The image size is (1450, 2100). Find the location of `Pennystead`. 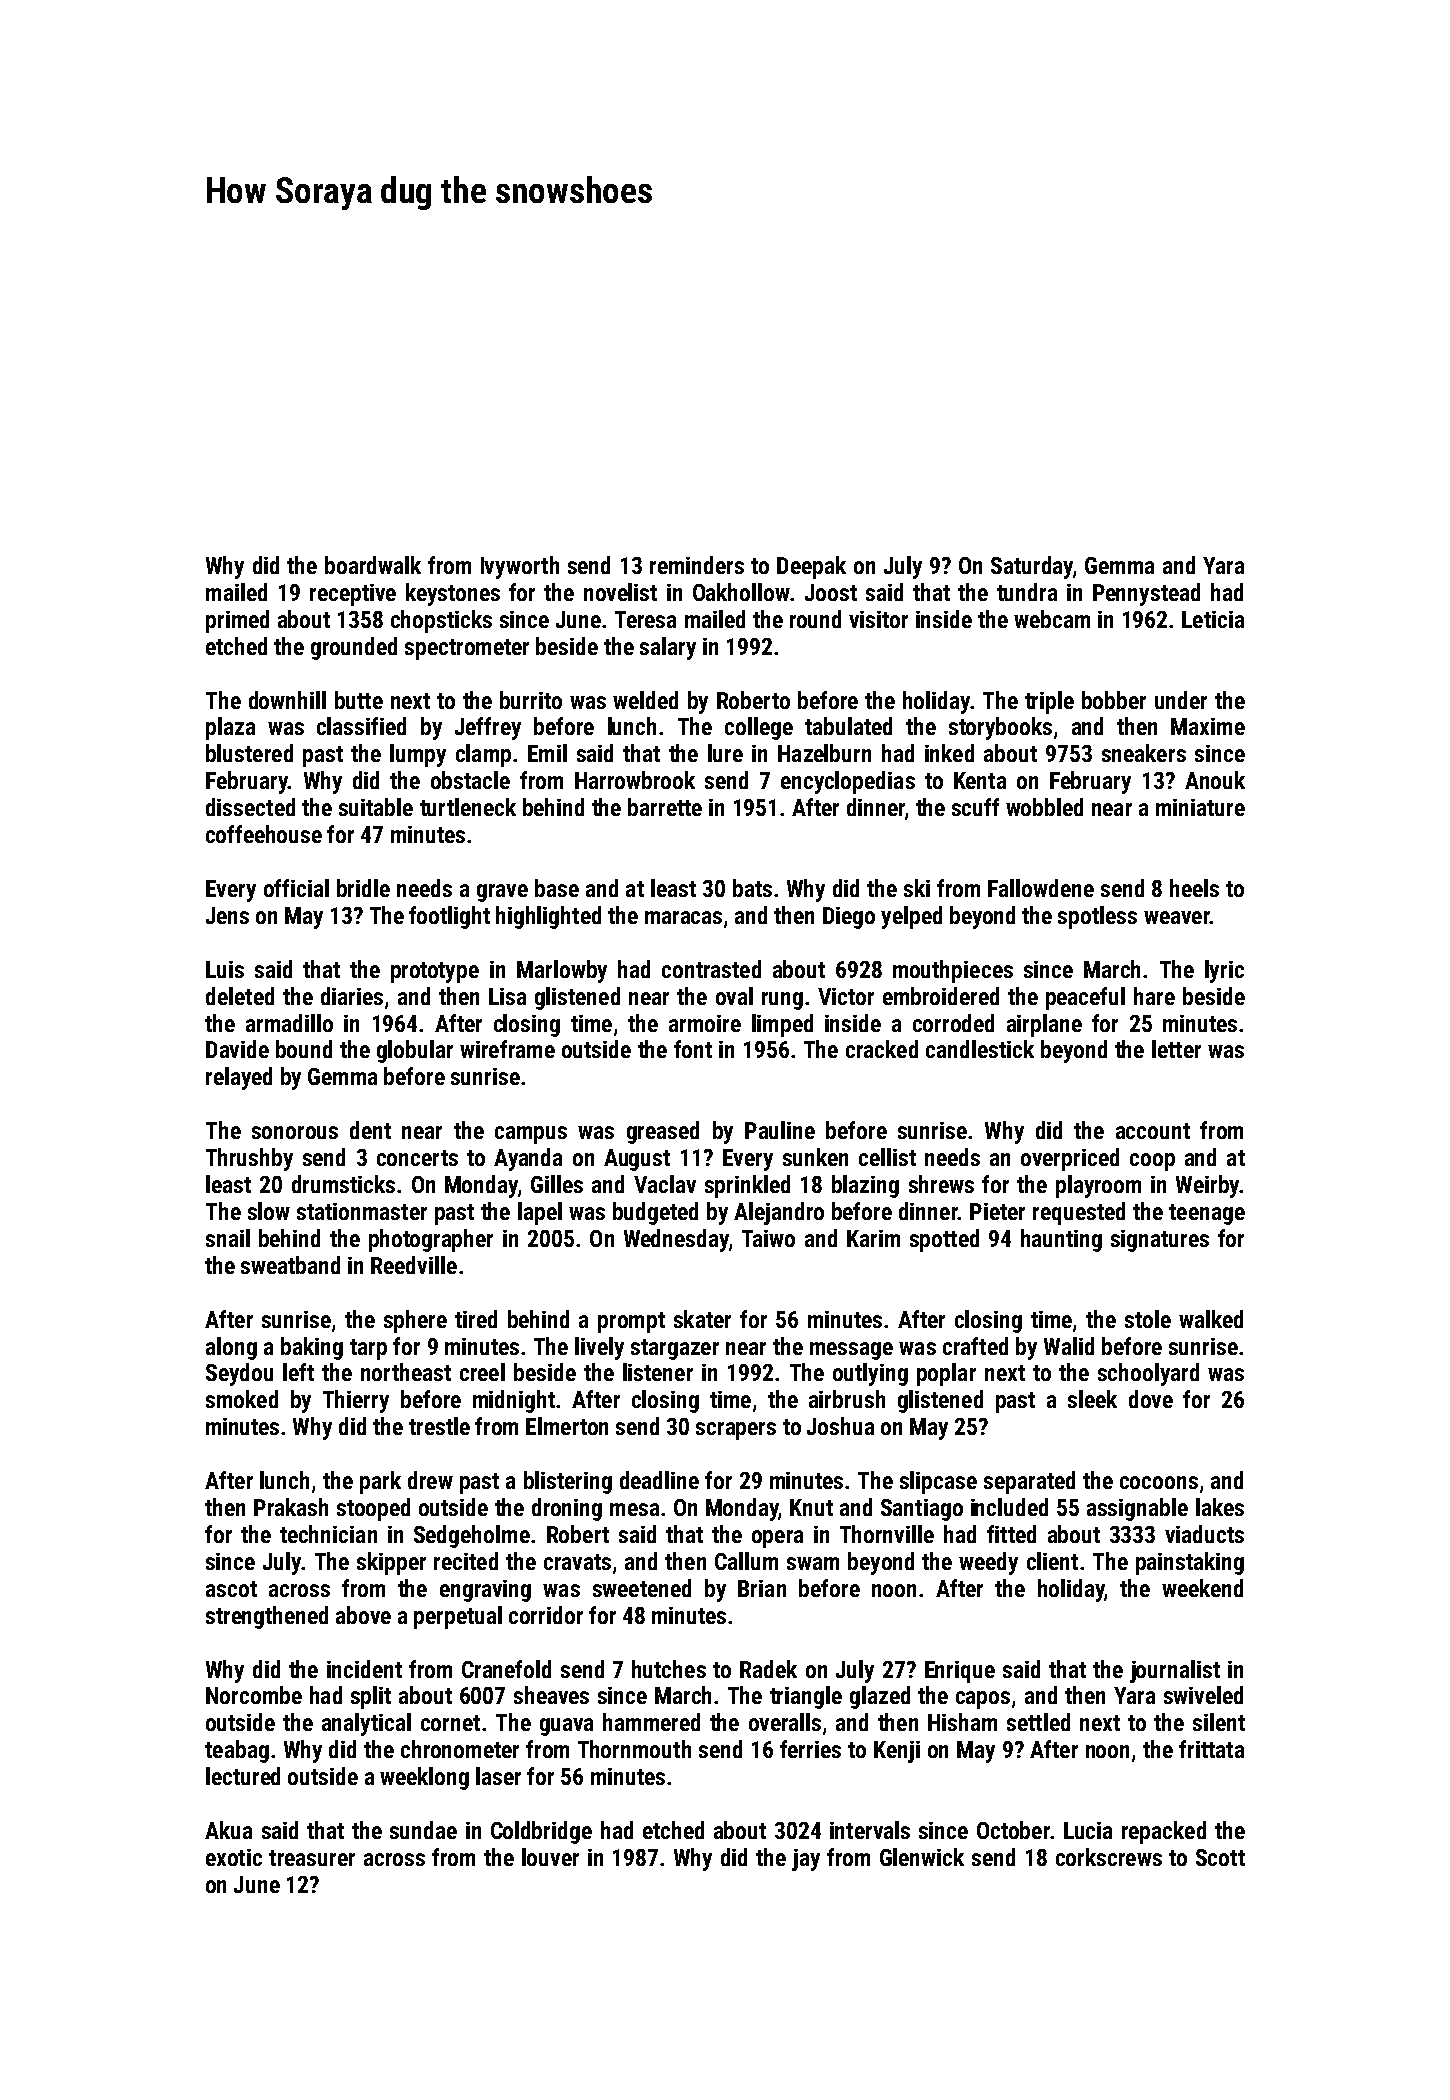

Pennystead is located at coordinates (1146, 594).
